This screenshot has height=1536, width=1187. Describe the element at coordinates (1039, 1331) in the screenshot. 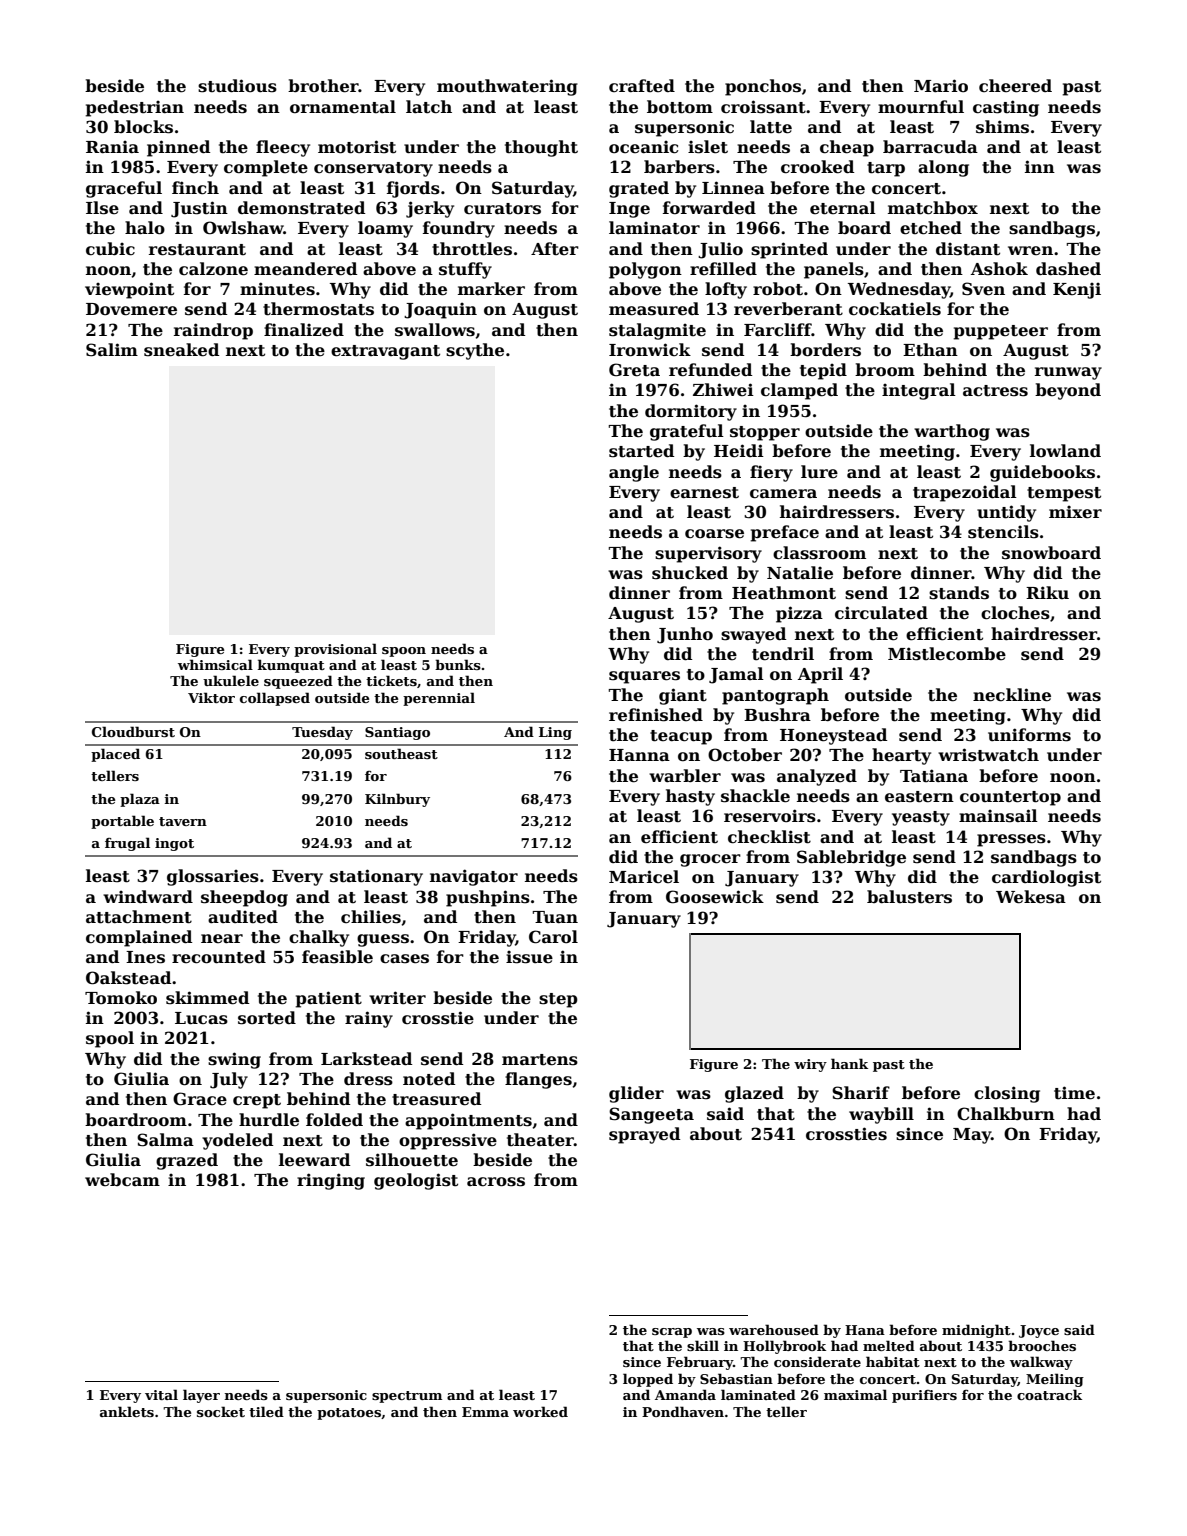

I see `Joyce` at that location.
